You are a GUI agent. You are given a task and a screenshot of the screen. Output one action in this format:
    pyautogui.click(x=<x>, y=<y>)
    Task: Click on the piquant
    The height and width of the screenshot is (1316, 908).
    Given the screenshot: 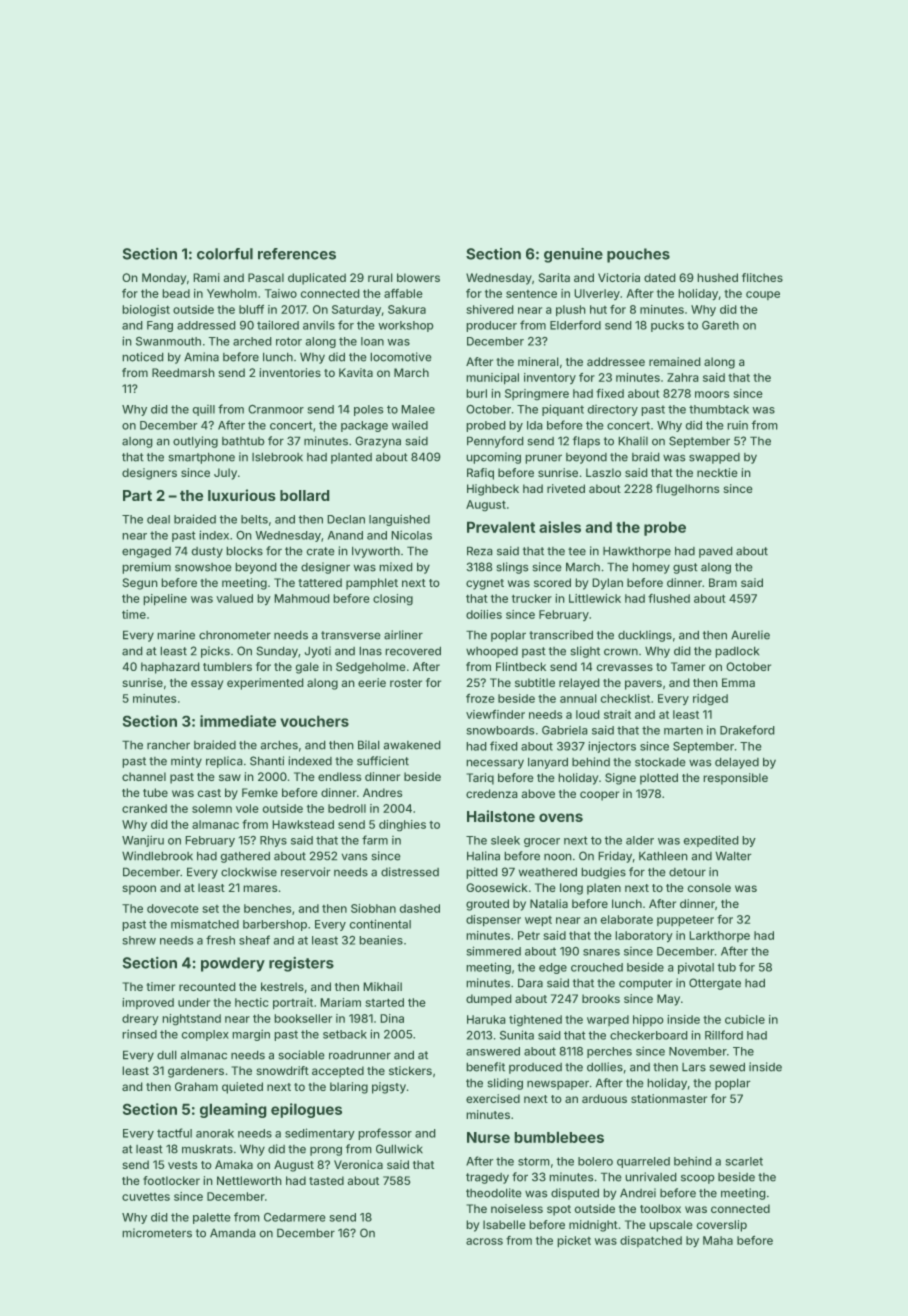 What is the action you would take?
    pyautogui.click(x=563, y=410)
